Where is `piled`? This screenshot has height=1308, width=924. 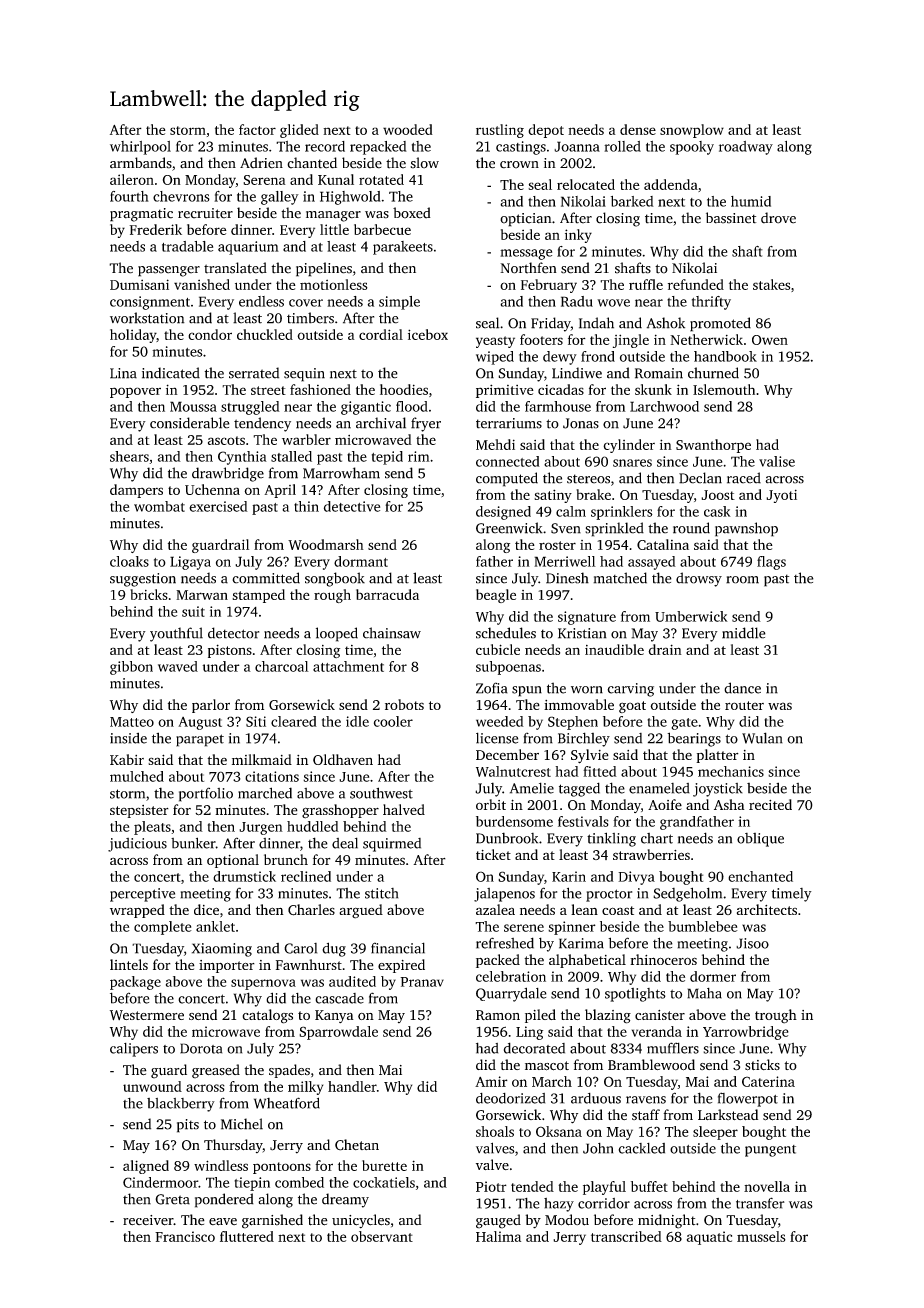 piled is located at coordinates (540, 1016).
